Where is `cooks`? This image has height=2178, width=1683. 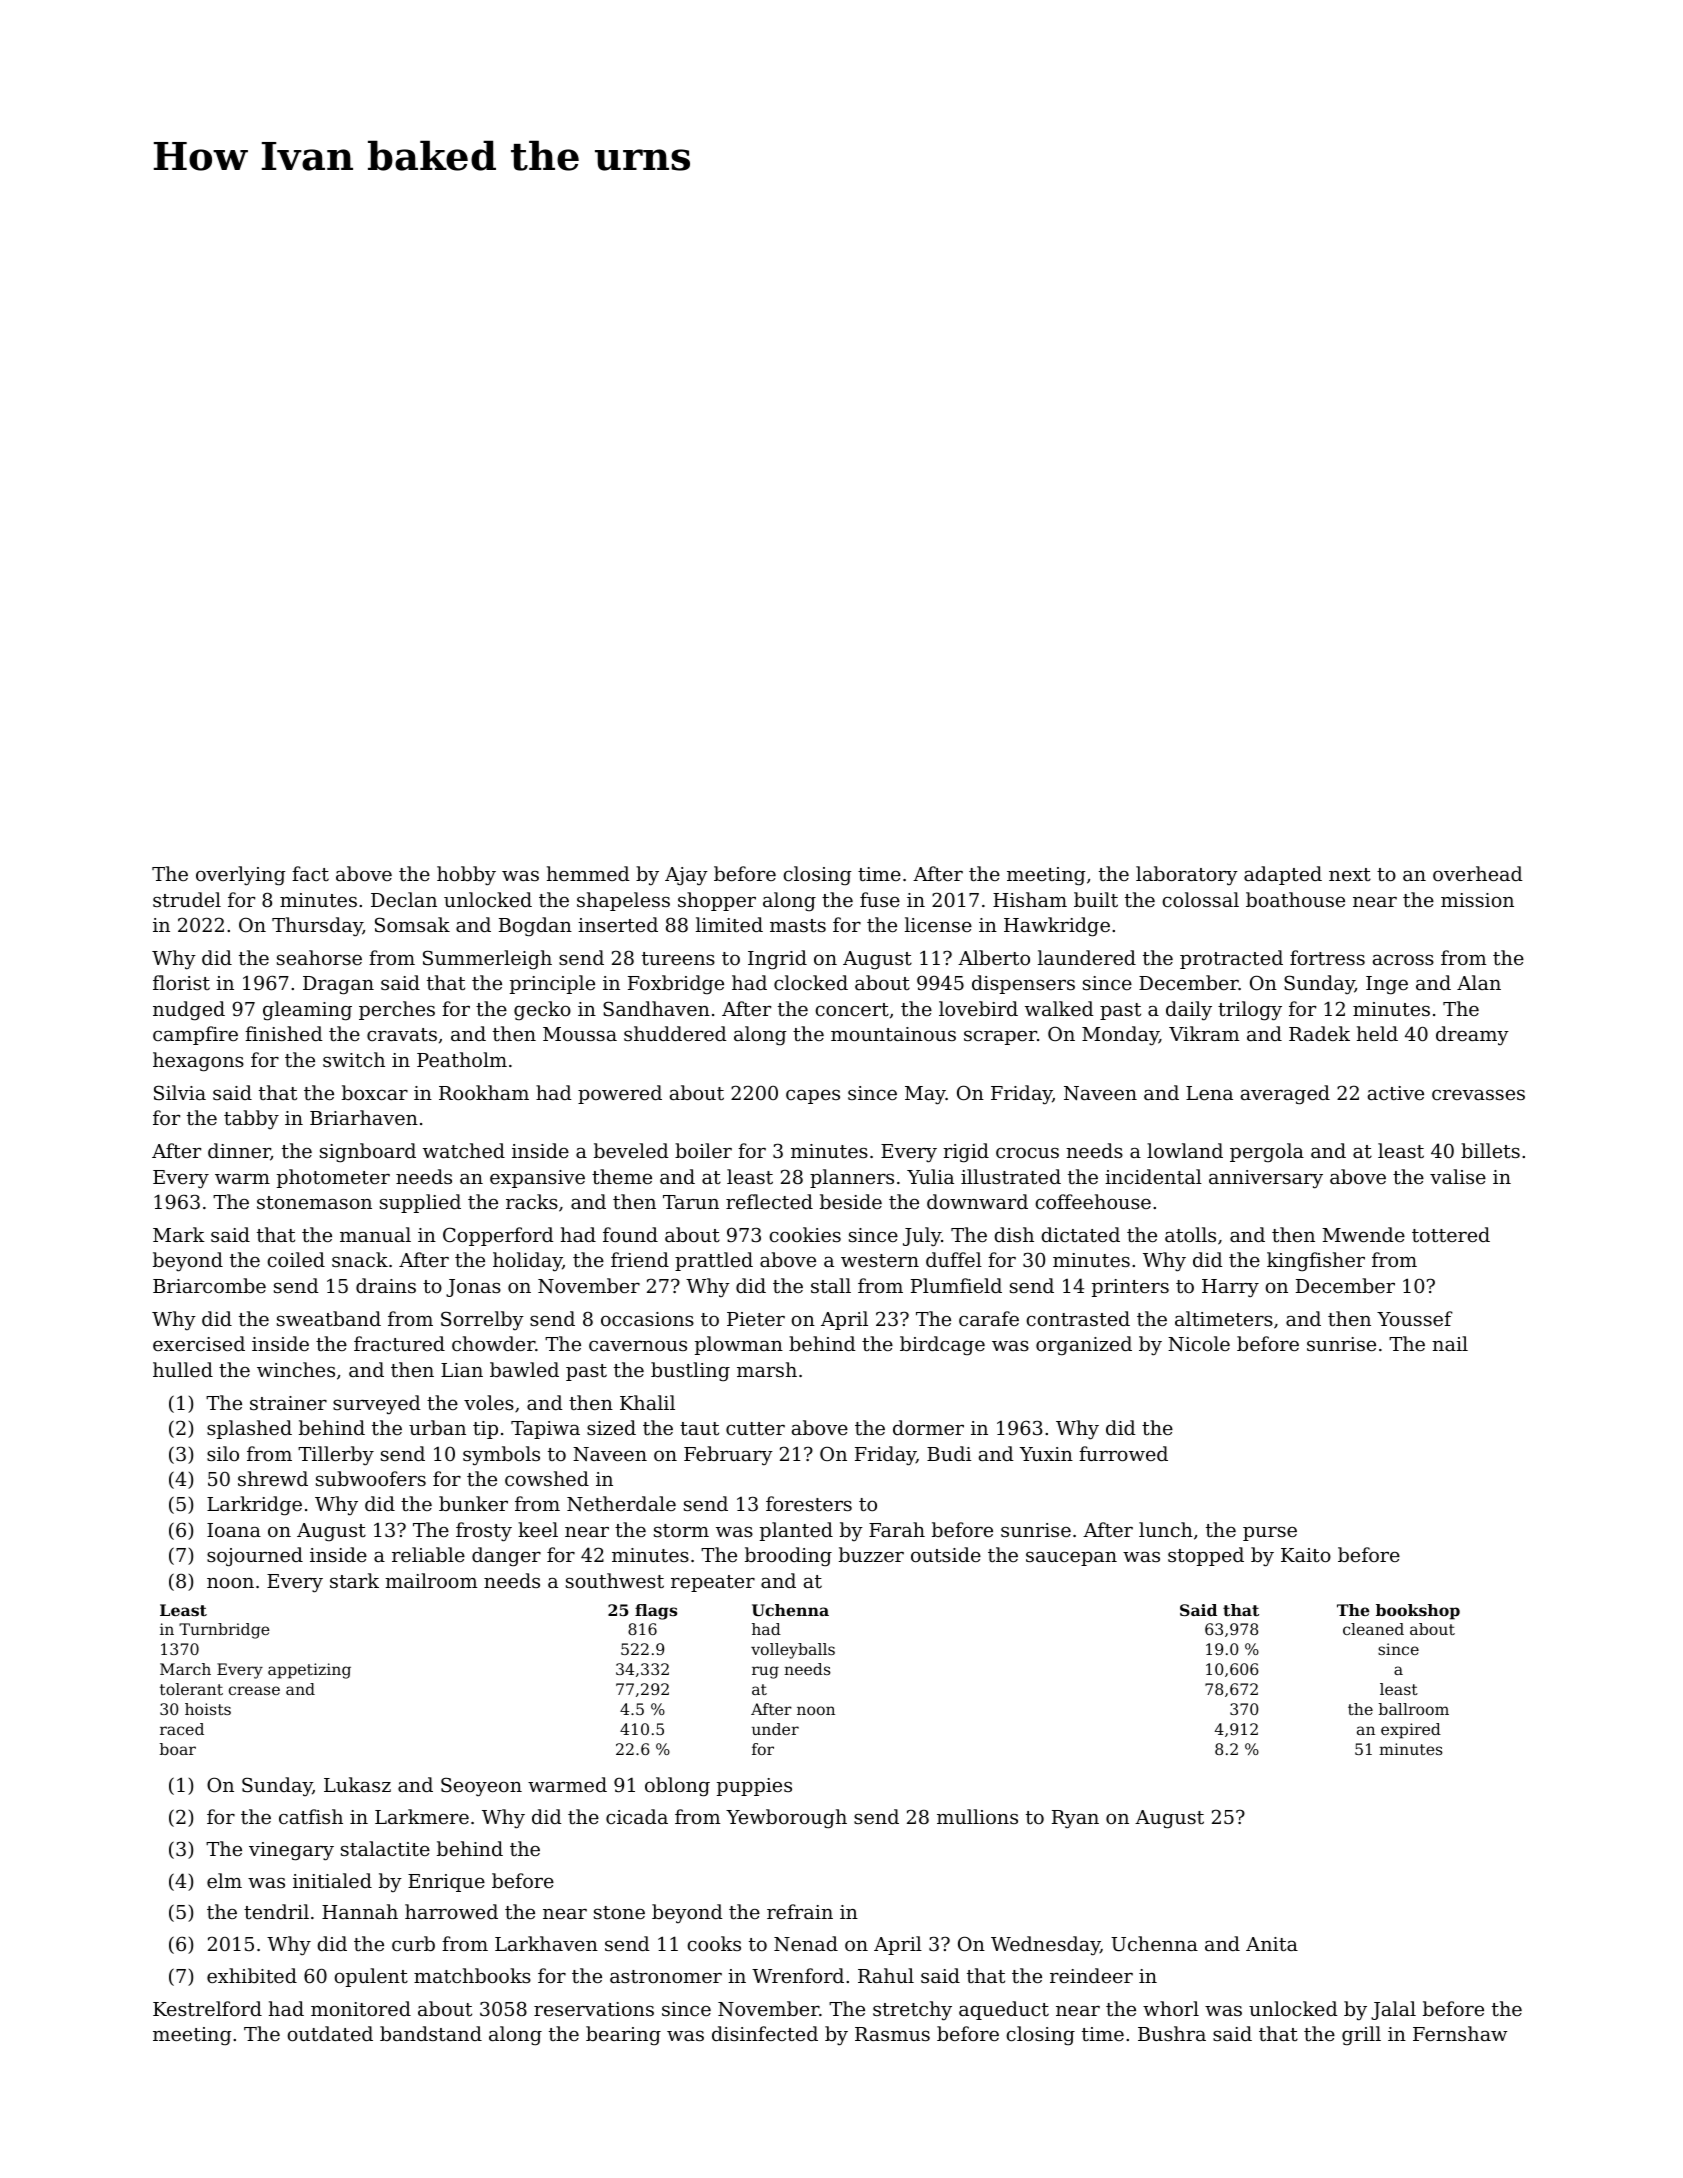
cooks is located at coordinates (714, 1943).
